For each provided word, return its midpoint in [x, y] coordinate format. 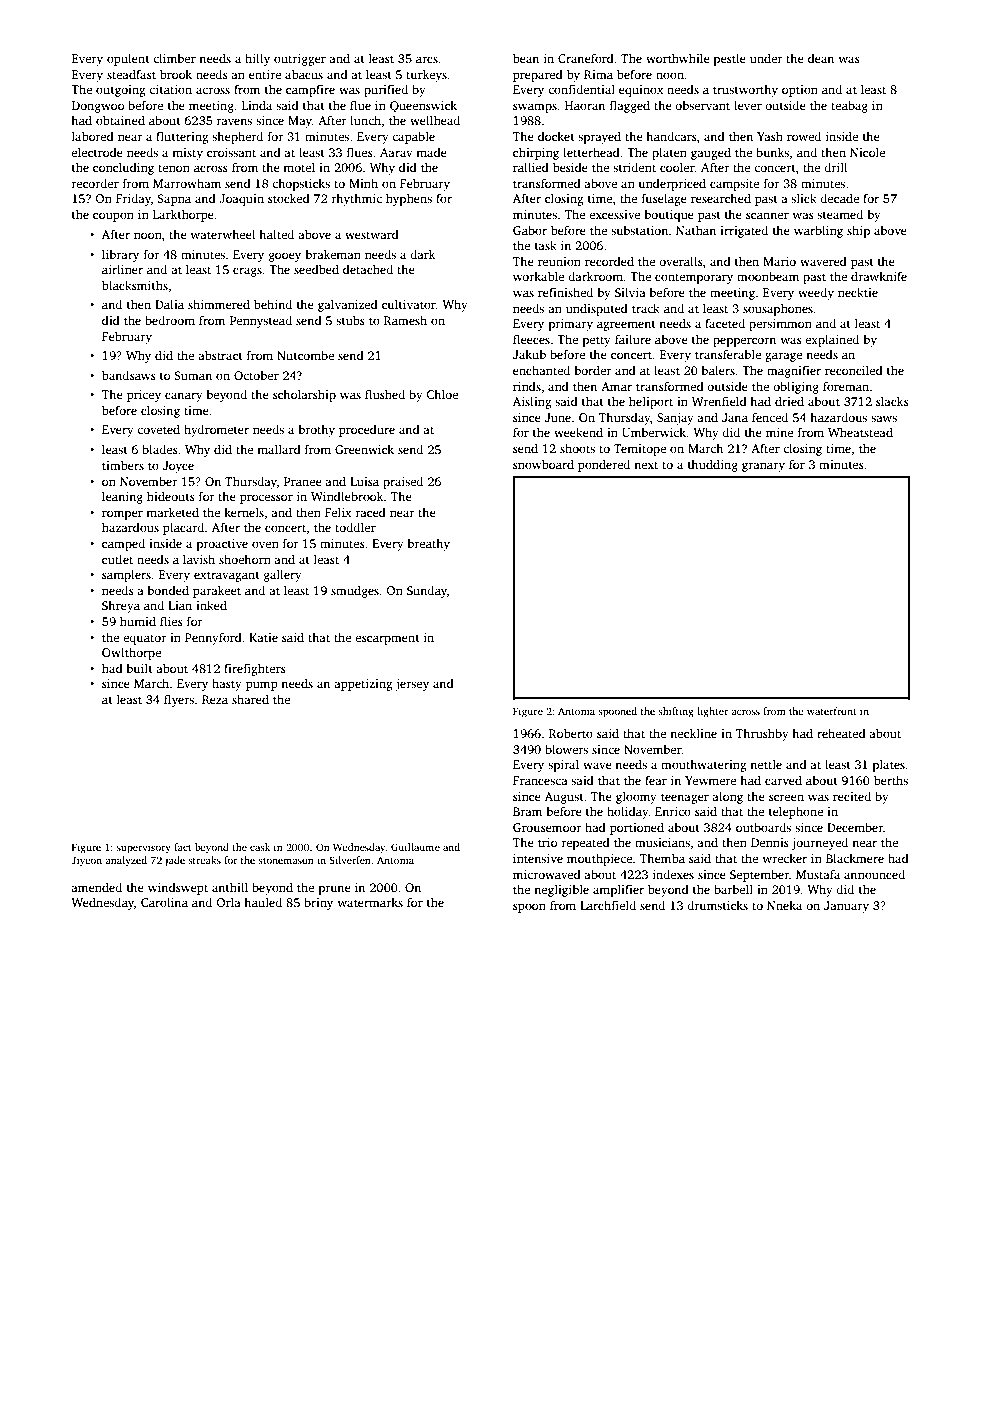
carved [783, 780]
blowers [566, 749]
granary [763, 467]
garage [783, 357]
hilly [257, 59]
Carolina [164, 902]
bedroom [170, 320]
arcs [427, 59]
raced [371, 512]
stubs [350, 320]
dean [821, 58]
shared [250, 699]
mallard [279, 449]
